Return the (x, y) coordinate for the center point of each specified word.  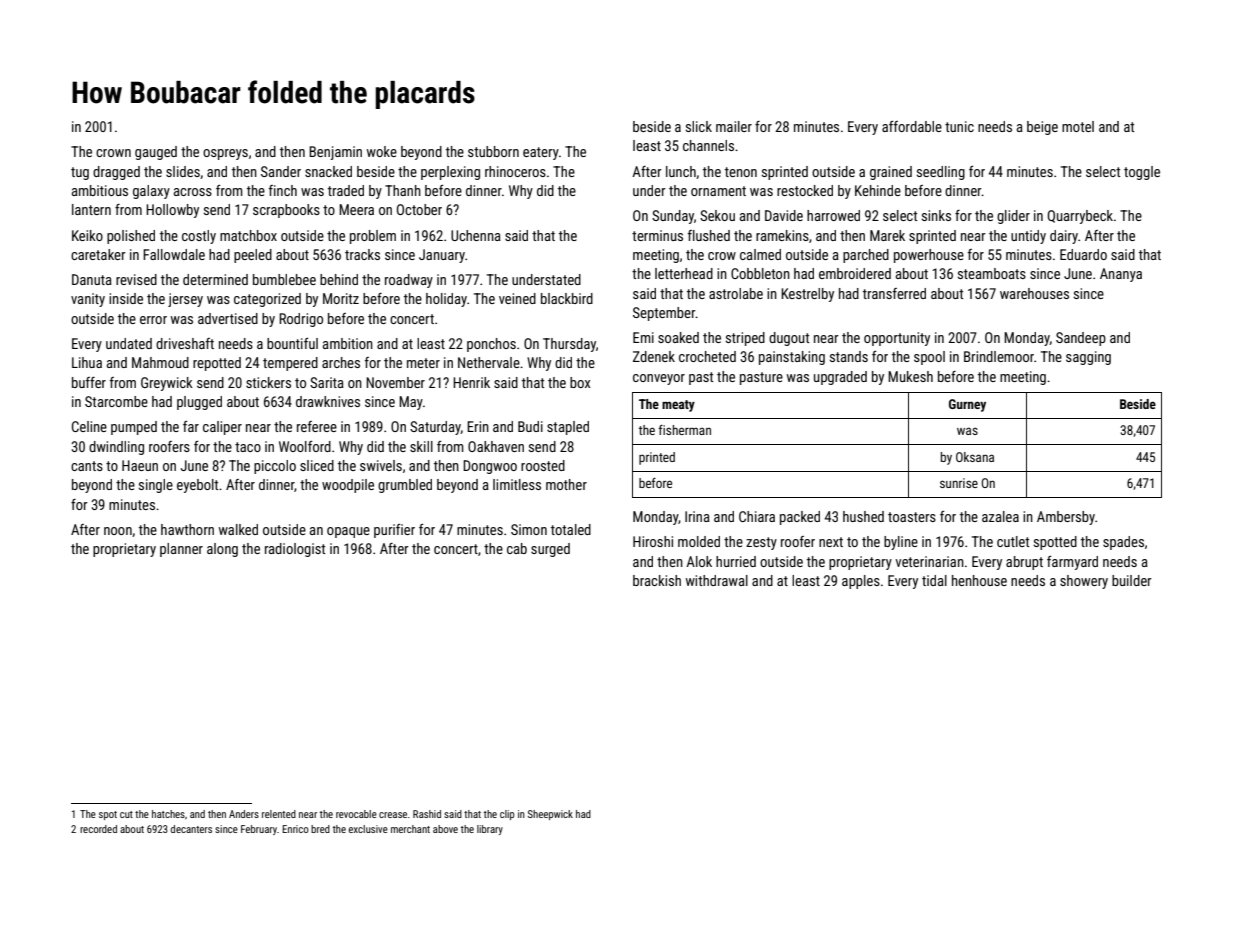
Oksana (975, 457)
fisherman (685, 430)
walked (238, 529)
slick (699, 126)
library (490, 830)
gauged (156, 153)
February (259, 830)
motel (1078, 126)
